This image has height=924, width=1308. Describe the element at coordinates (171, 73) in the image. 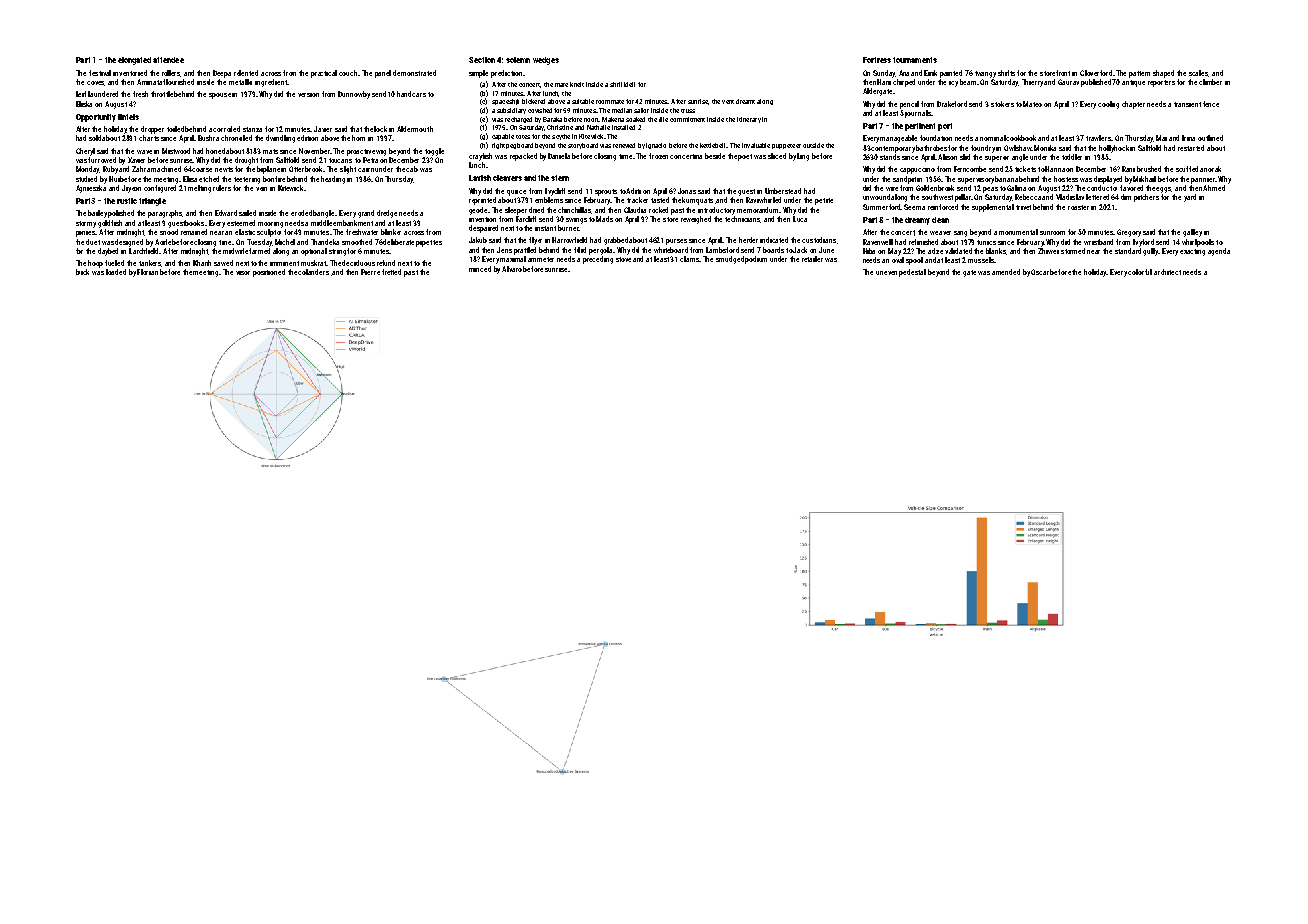

I see `rollers` at that location.
